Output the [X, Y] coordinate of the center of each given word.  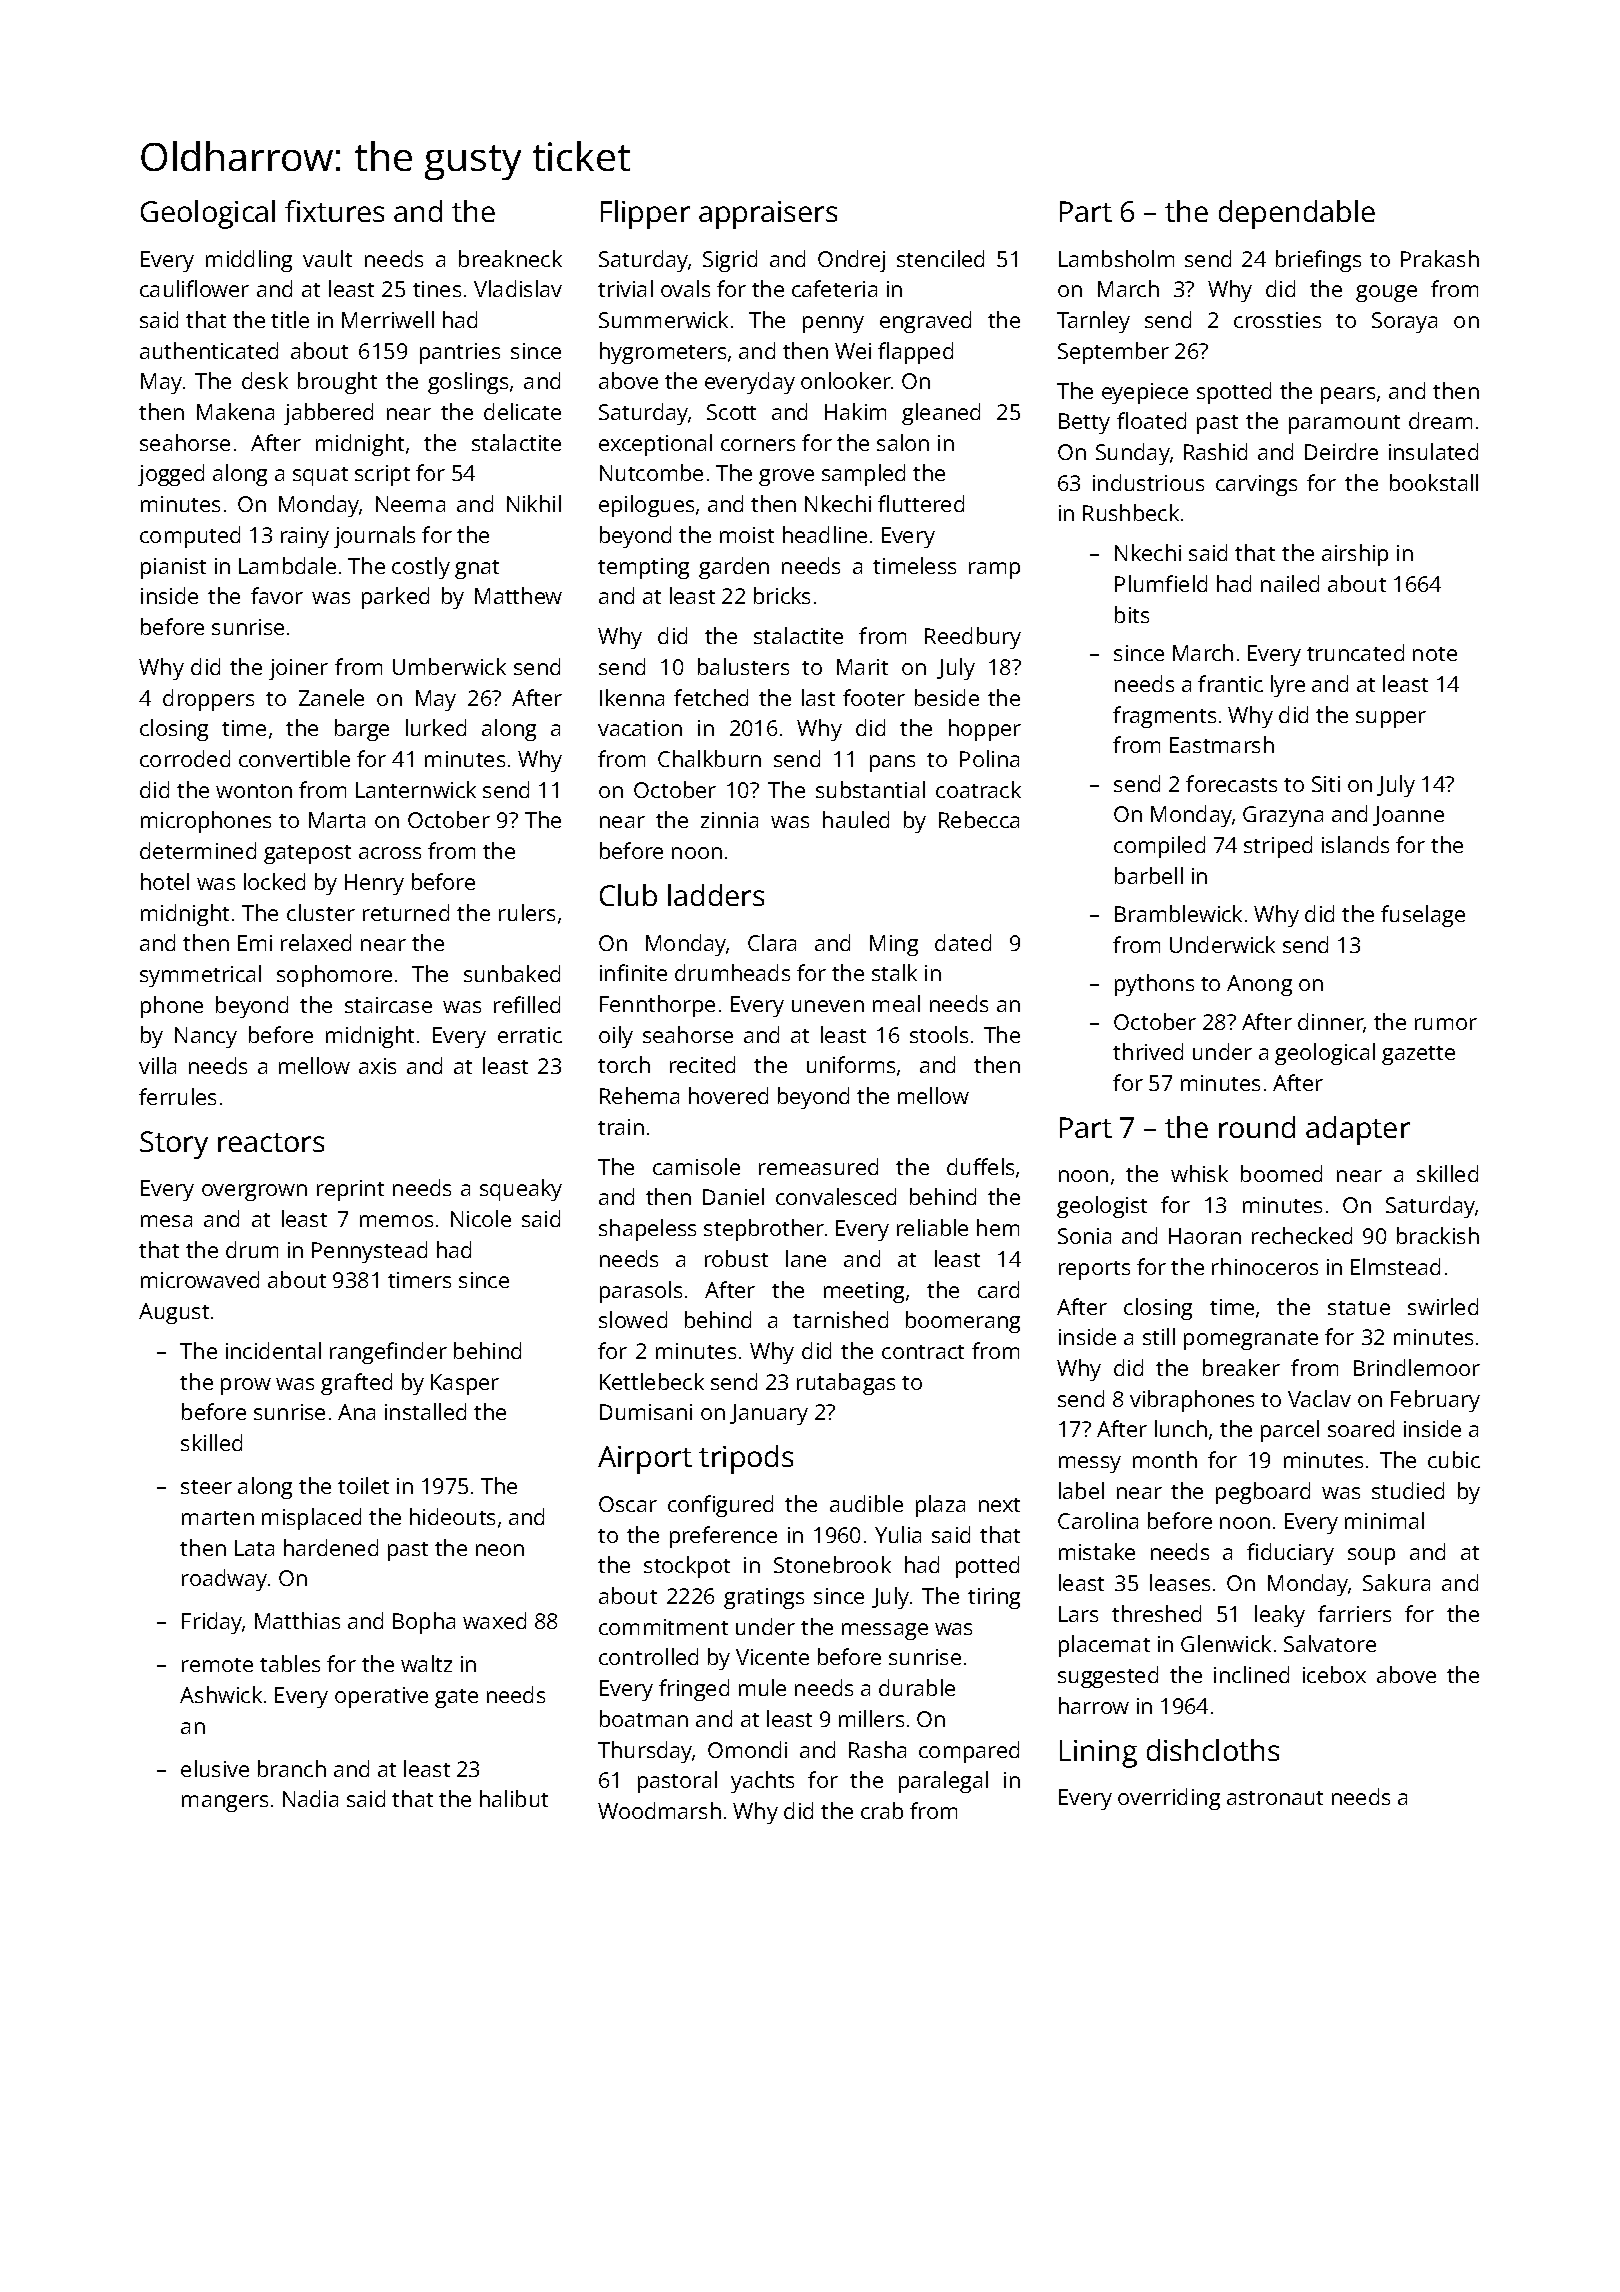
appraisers [768, 215]
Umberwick [449, 666]
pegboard [1263, 1493]
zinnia [729, 820]
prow [246, 1386]
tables [290, 1663]
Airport [645, 1460]
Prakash [1440, 258]
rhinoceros [1265, 1266]
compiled [1159, 847]
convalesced [836, 1196]
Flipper [645, 214]
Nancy [206, 1037]
